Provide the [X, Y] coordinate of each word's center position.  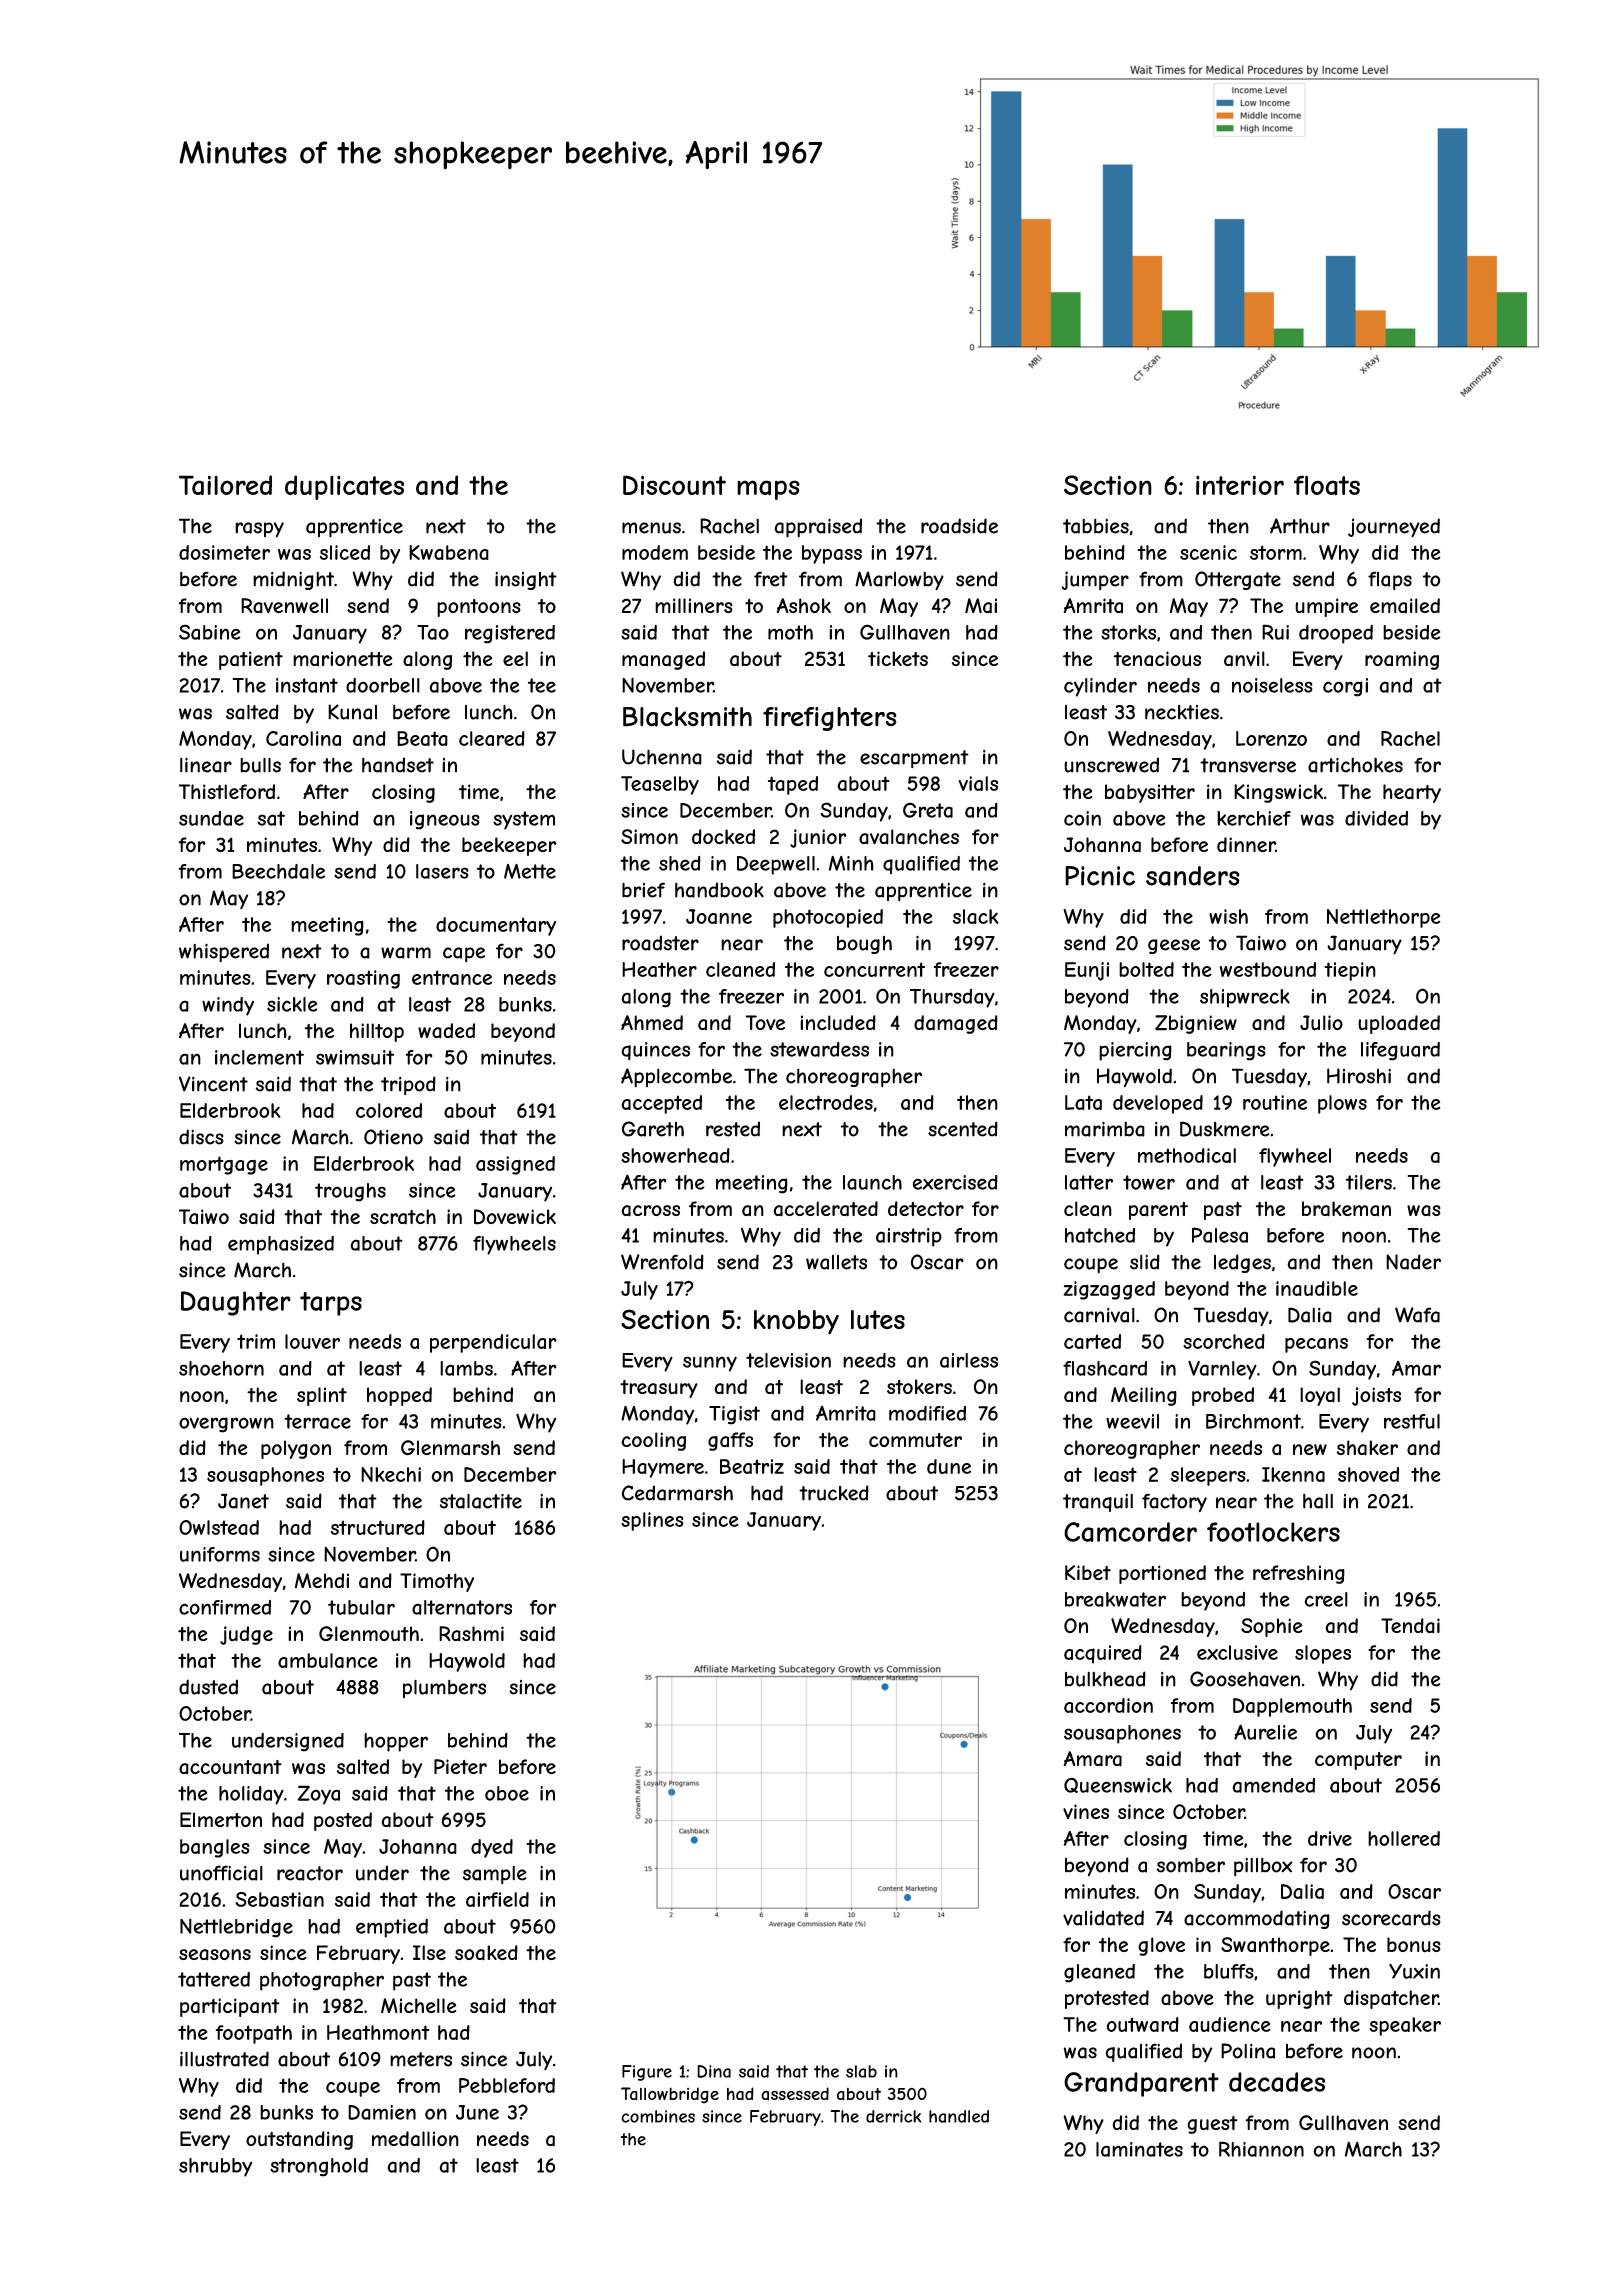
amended [1273, 1785]
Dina [714, 2071]
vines [1086, 1811]
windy [228, 1006]
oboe [507, 1793]
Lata [1083, 1102]
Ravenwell [284, 605]
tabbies [1096, 526]
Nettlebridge [236, 1928]
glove [1161, 1946]
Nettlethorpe [1384, 918]
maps [768, 490]
